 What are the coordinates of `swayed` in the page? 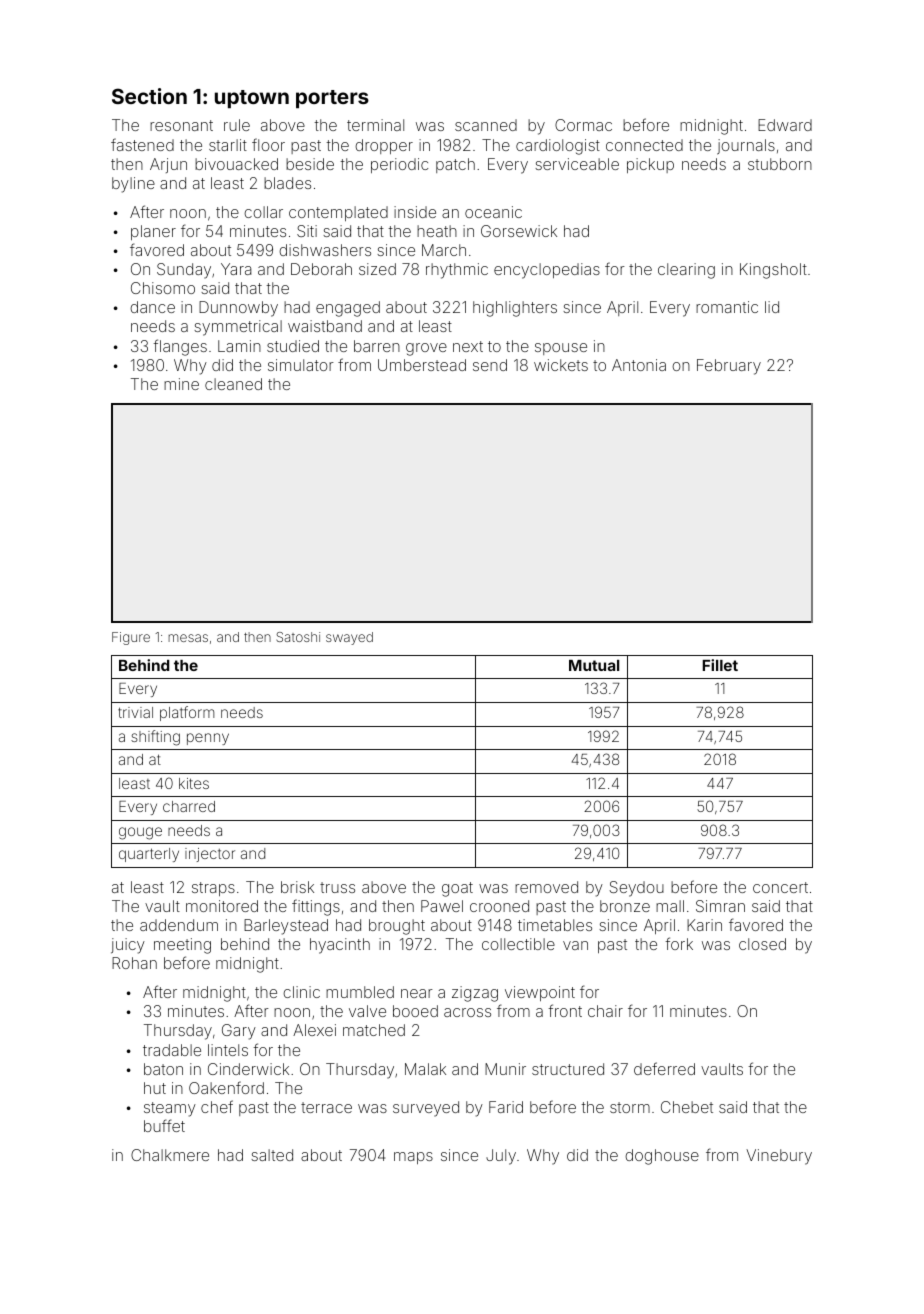 It's located at (349, 638).
